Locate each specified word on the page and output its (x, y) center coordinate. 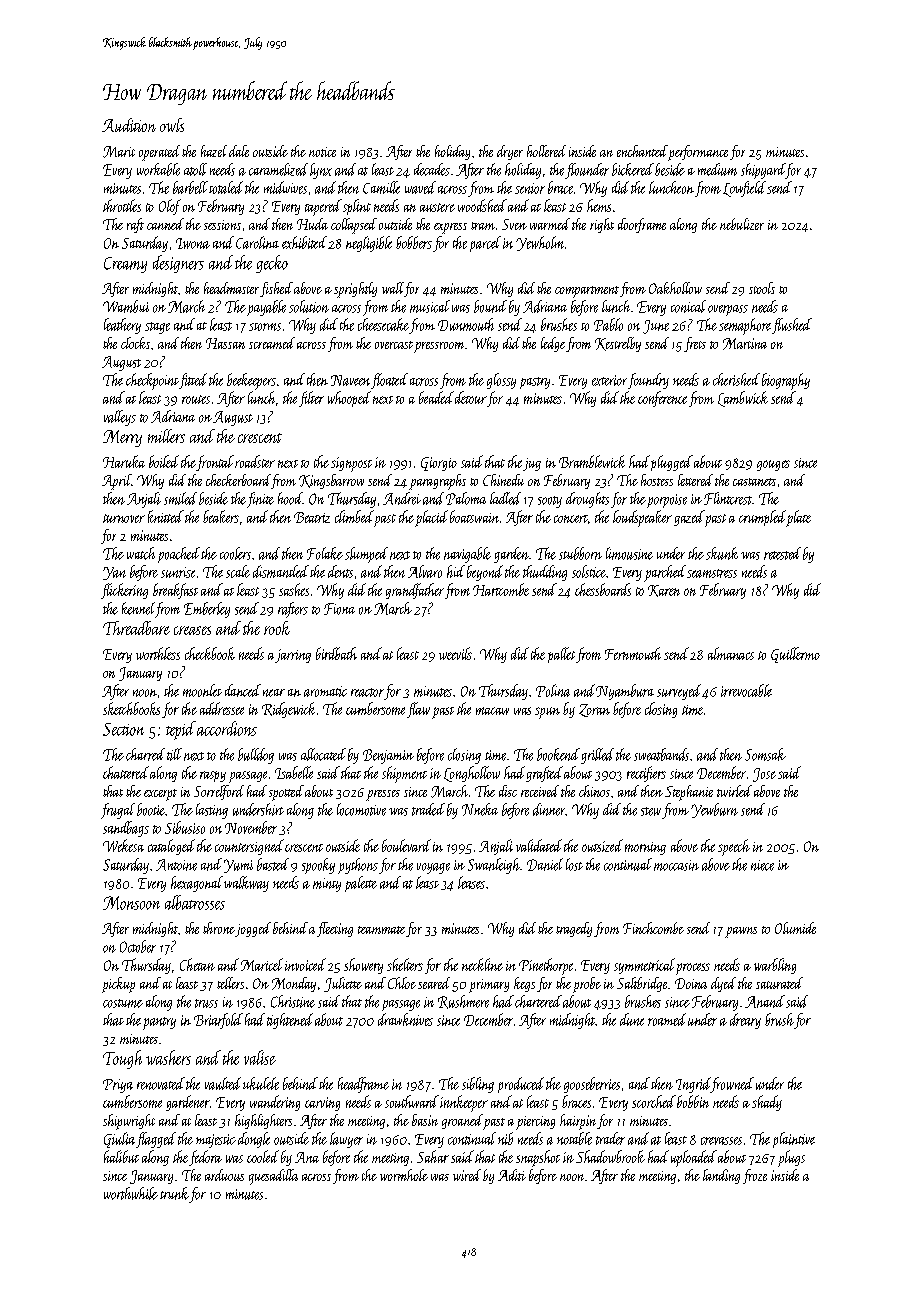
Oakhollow (675, 288)
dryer (510, 152)
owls (172, 125)
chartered (538, 1001)
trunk (174, 1193)
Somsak (765, 754)
